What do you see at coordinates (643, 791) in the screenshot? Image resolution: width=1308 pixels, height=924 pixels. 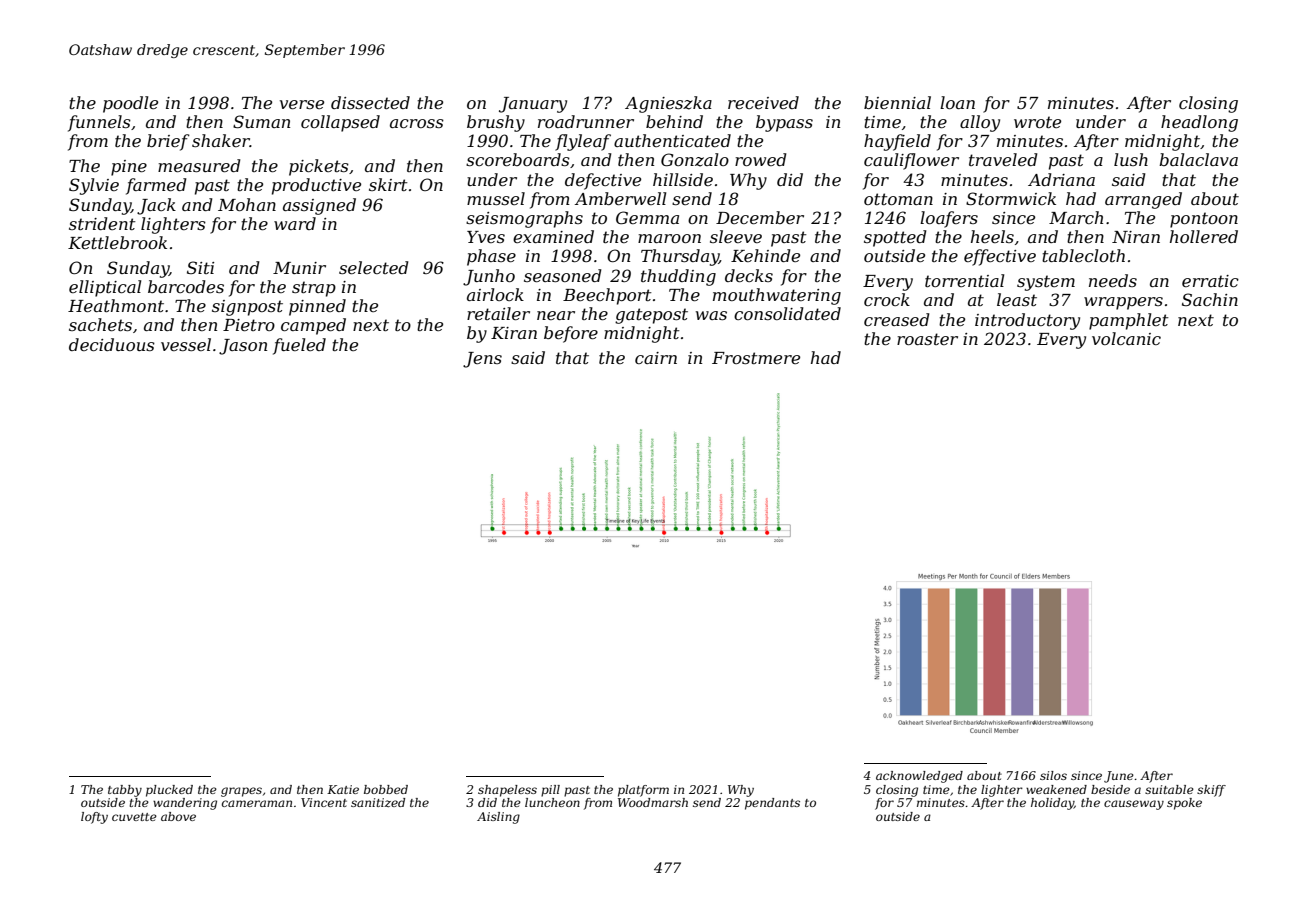 I see `platform` at bounding box center [643, 791].
